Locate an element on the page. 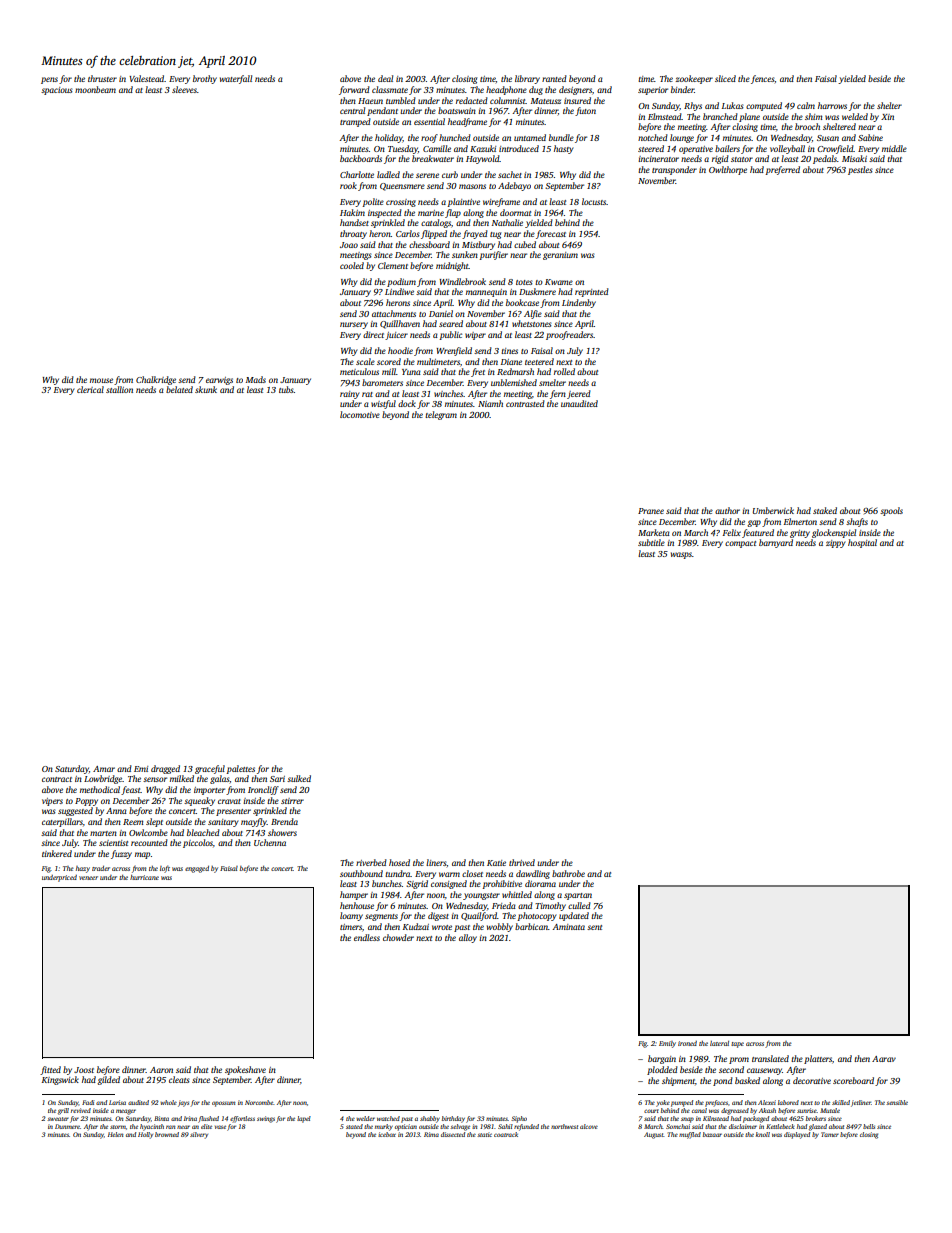  fences is located at coordinates (762, 79).
